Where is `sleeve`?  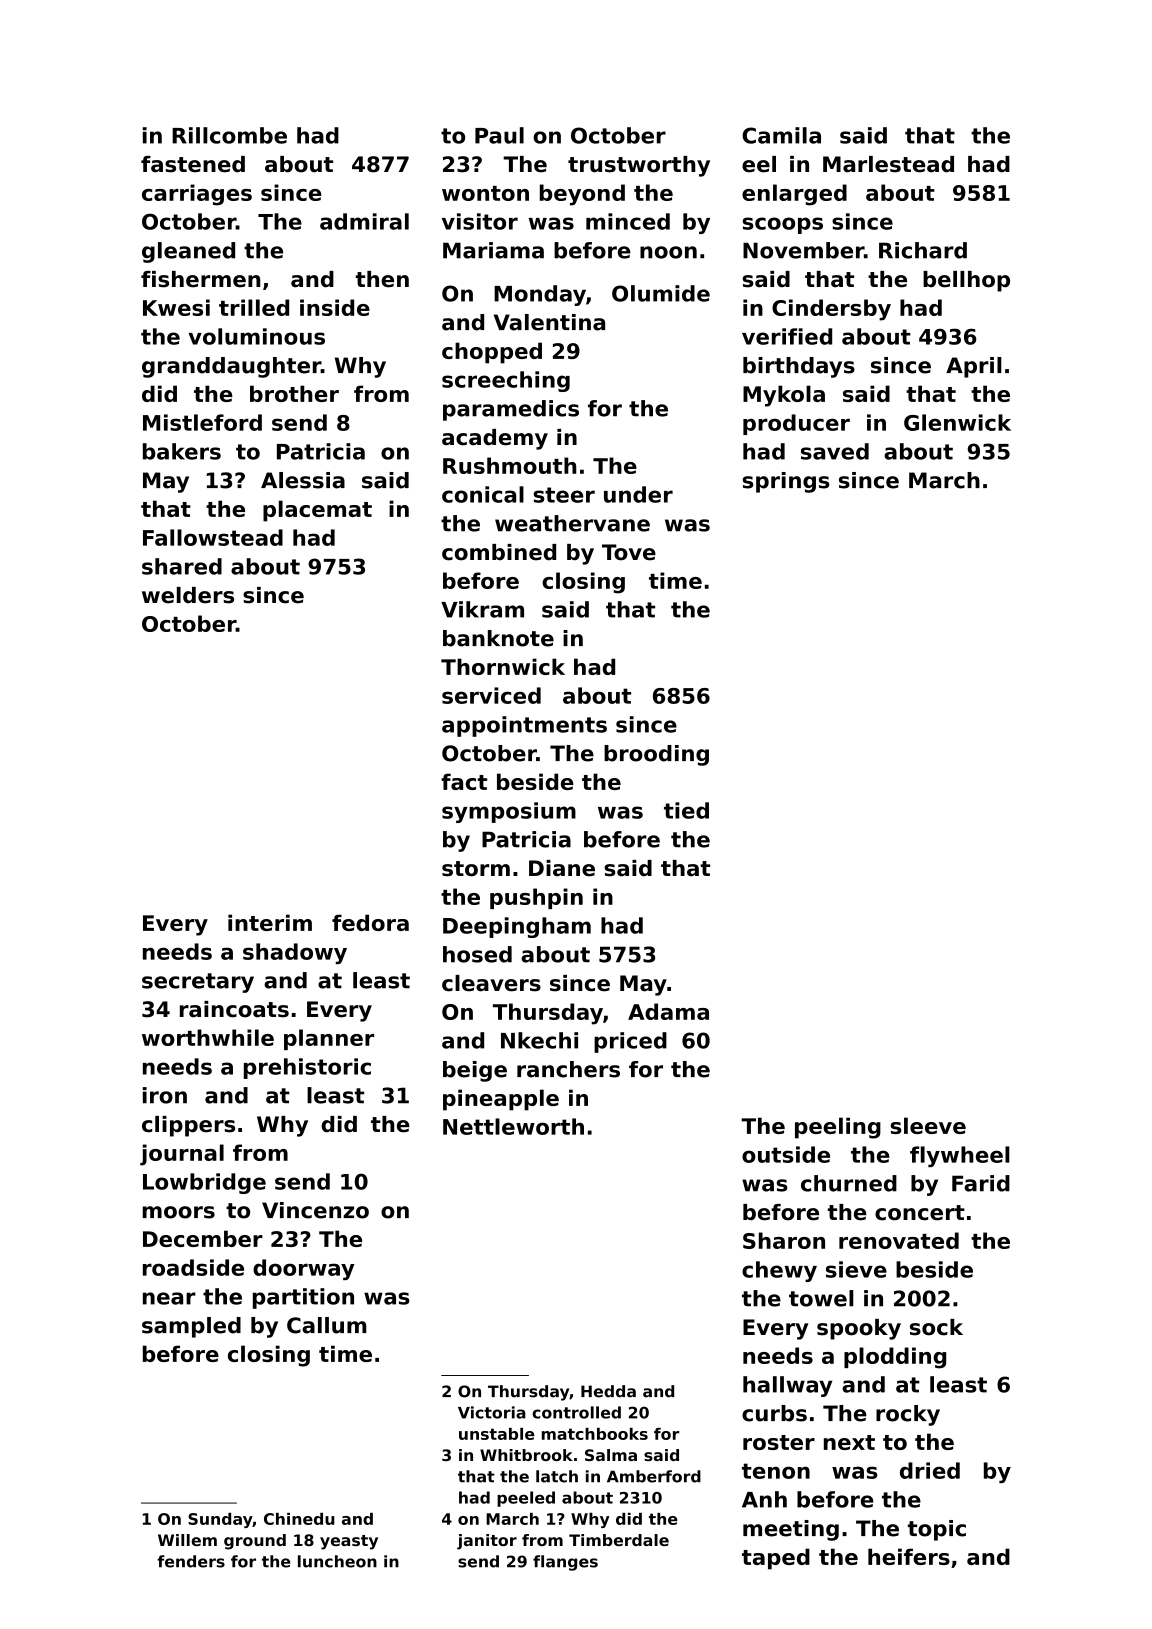 sleeve is located at coordinates (928, 1125).
